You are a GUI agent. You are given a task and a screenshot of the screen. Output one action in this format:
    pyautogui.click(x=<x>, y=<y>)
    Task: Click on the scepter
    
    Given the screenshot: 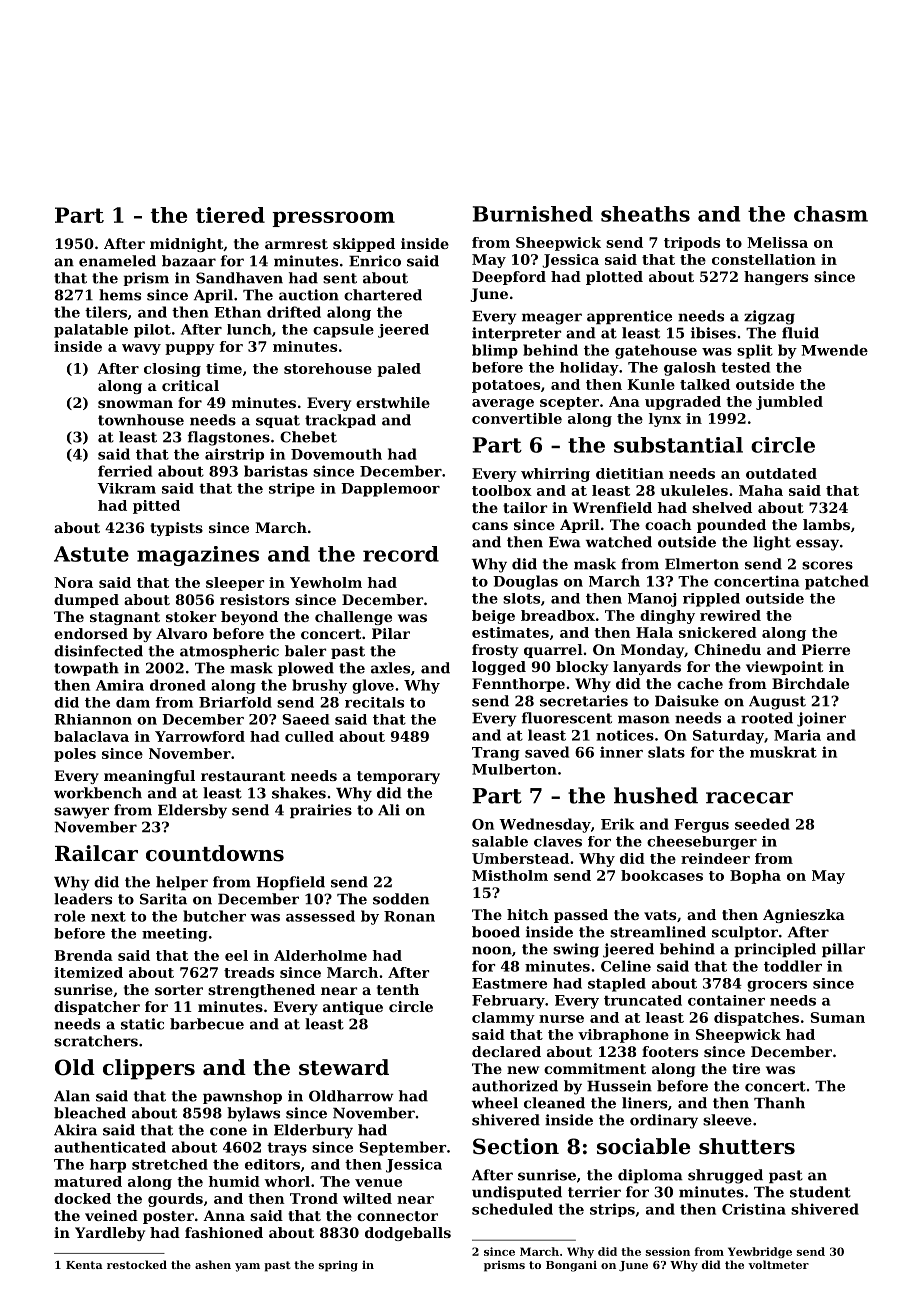 What is the action you would take?
    pyautogui.click(x=569, y=403)
